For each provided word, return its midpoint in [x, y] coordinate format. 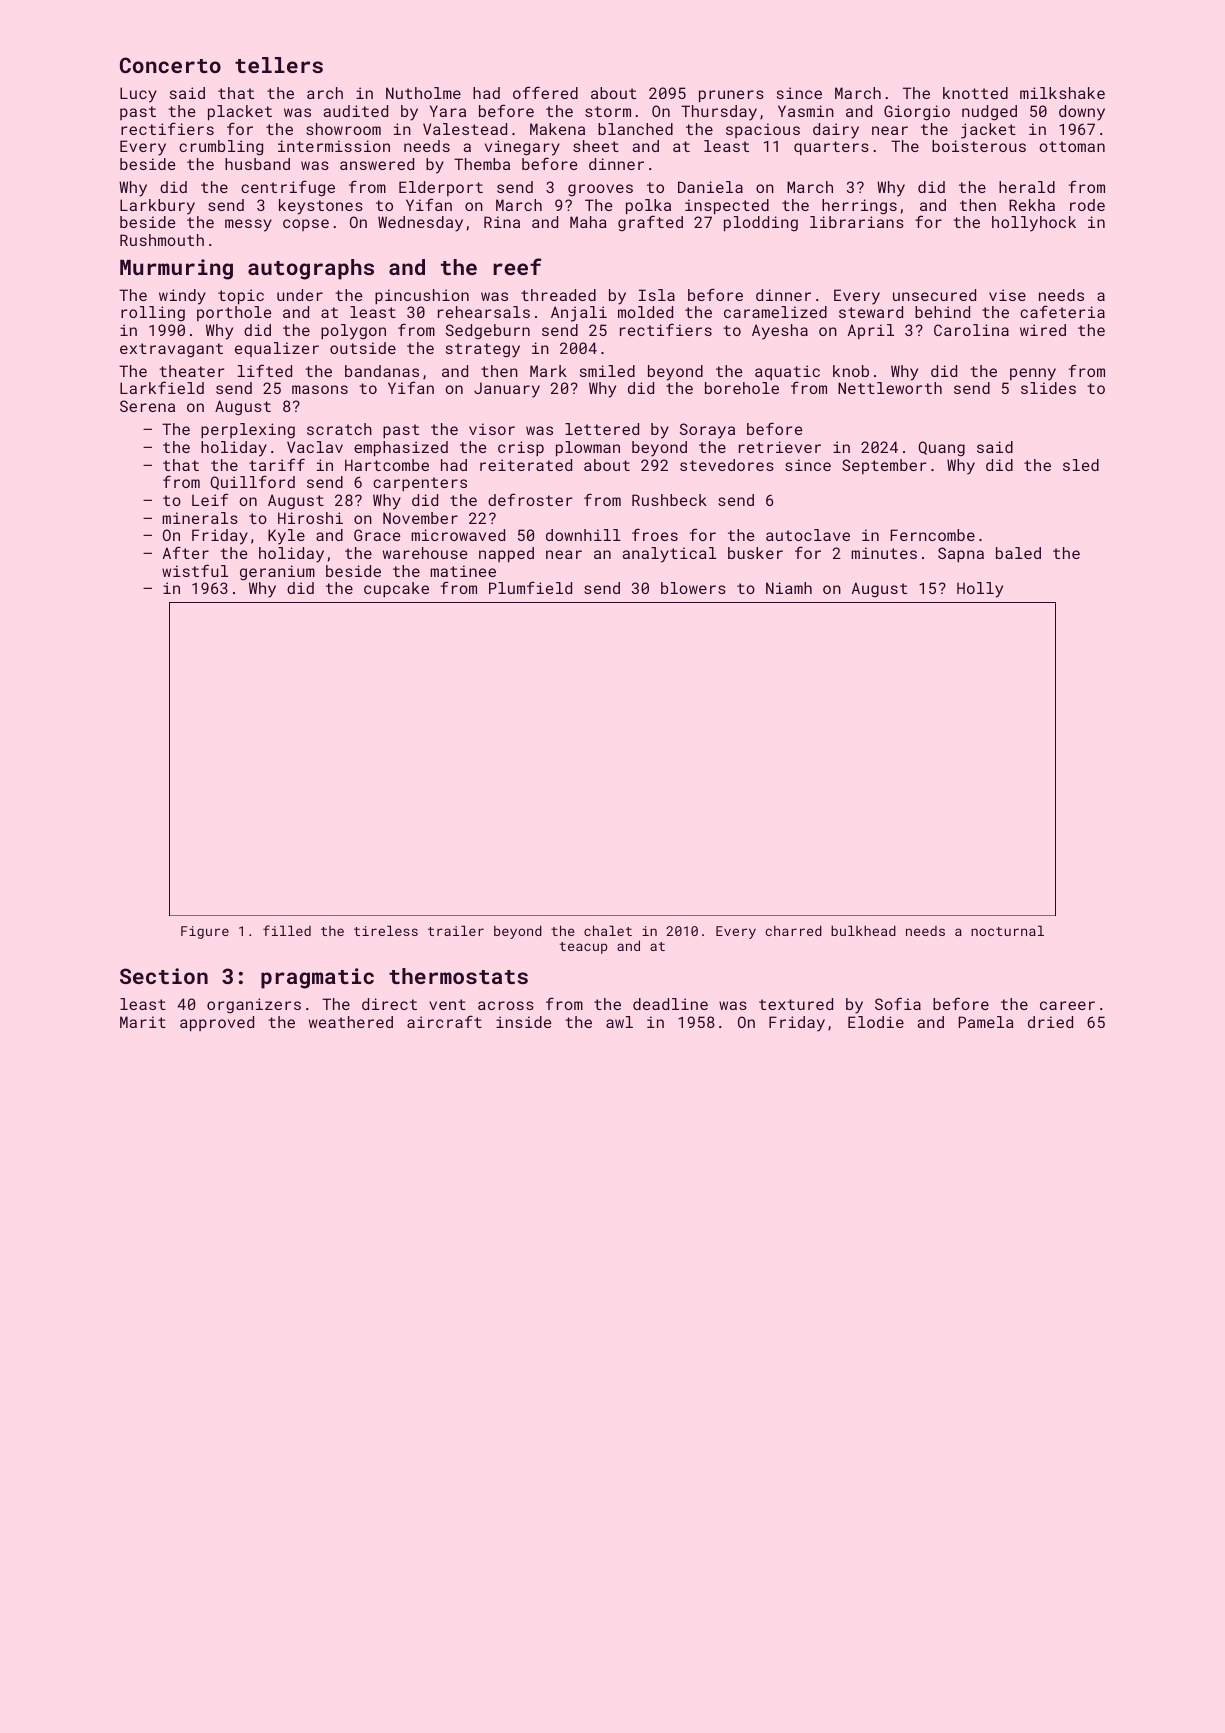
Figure [205, 932]
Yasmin [806, 111]
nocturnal [1007, 930]
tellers [279, 65]
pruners [731, 96]
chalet [608, 930]
